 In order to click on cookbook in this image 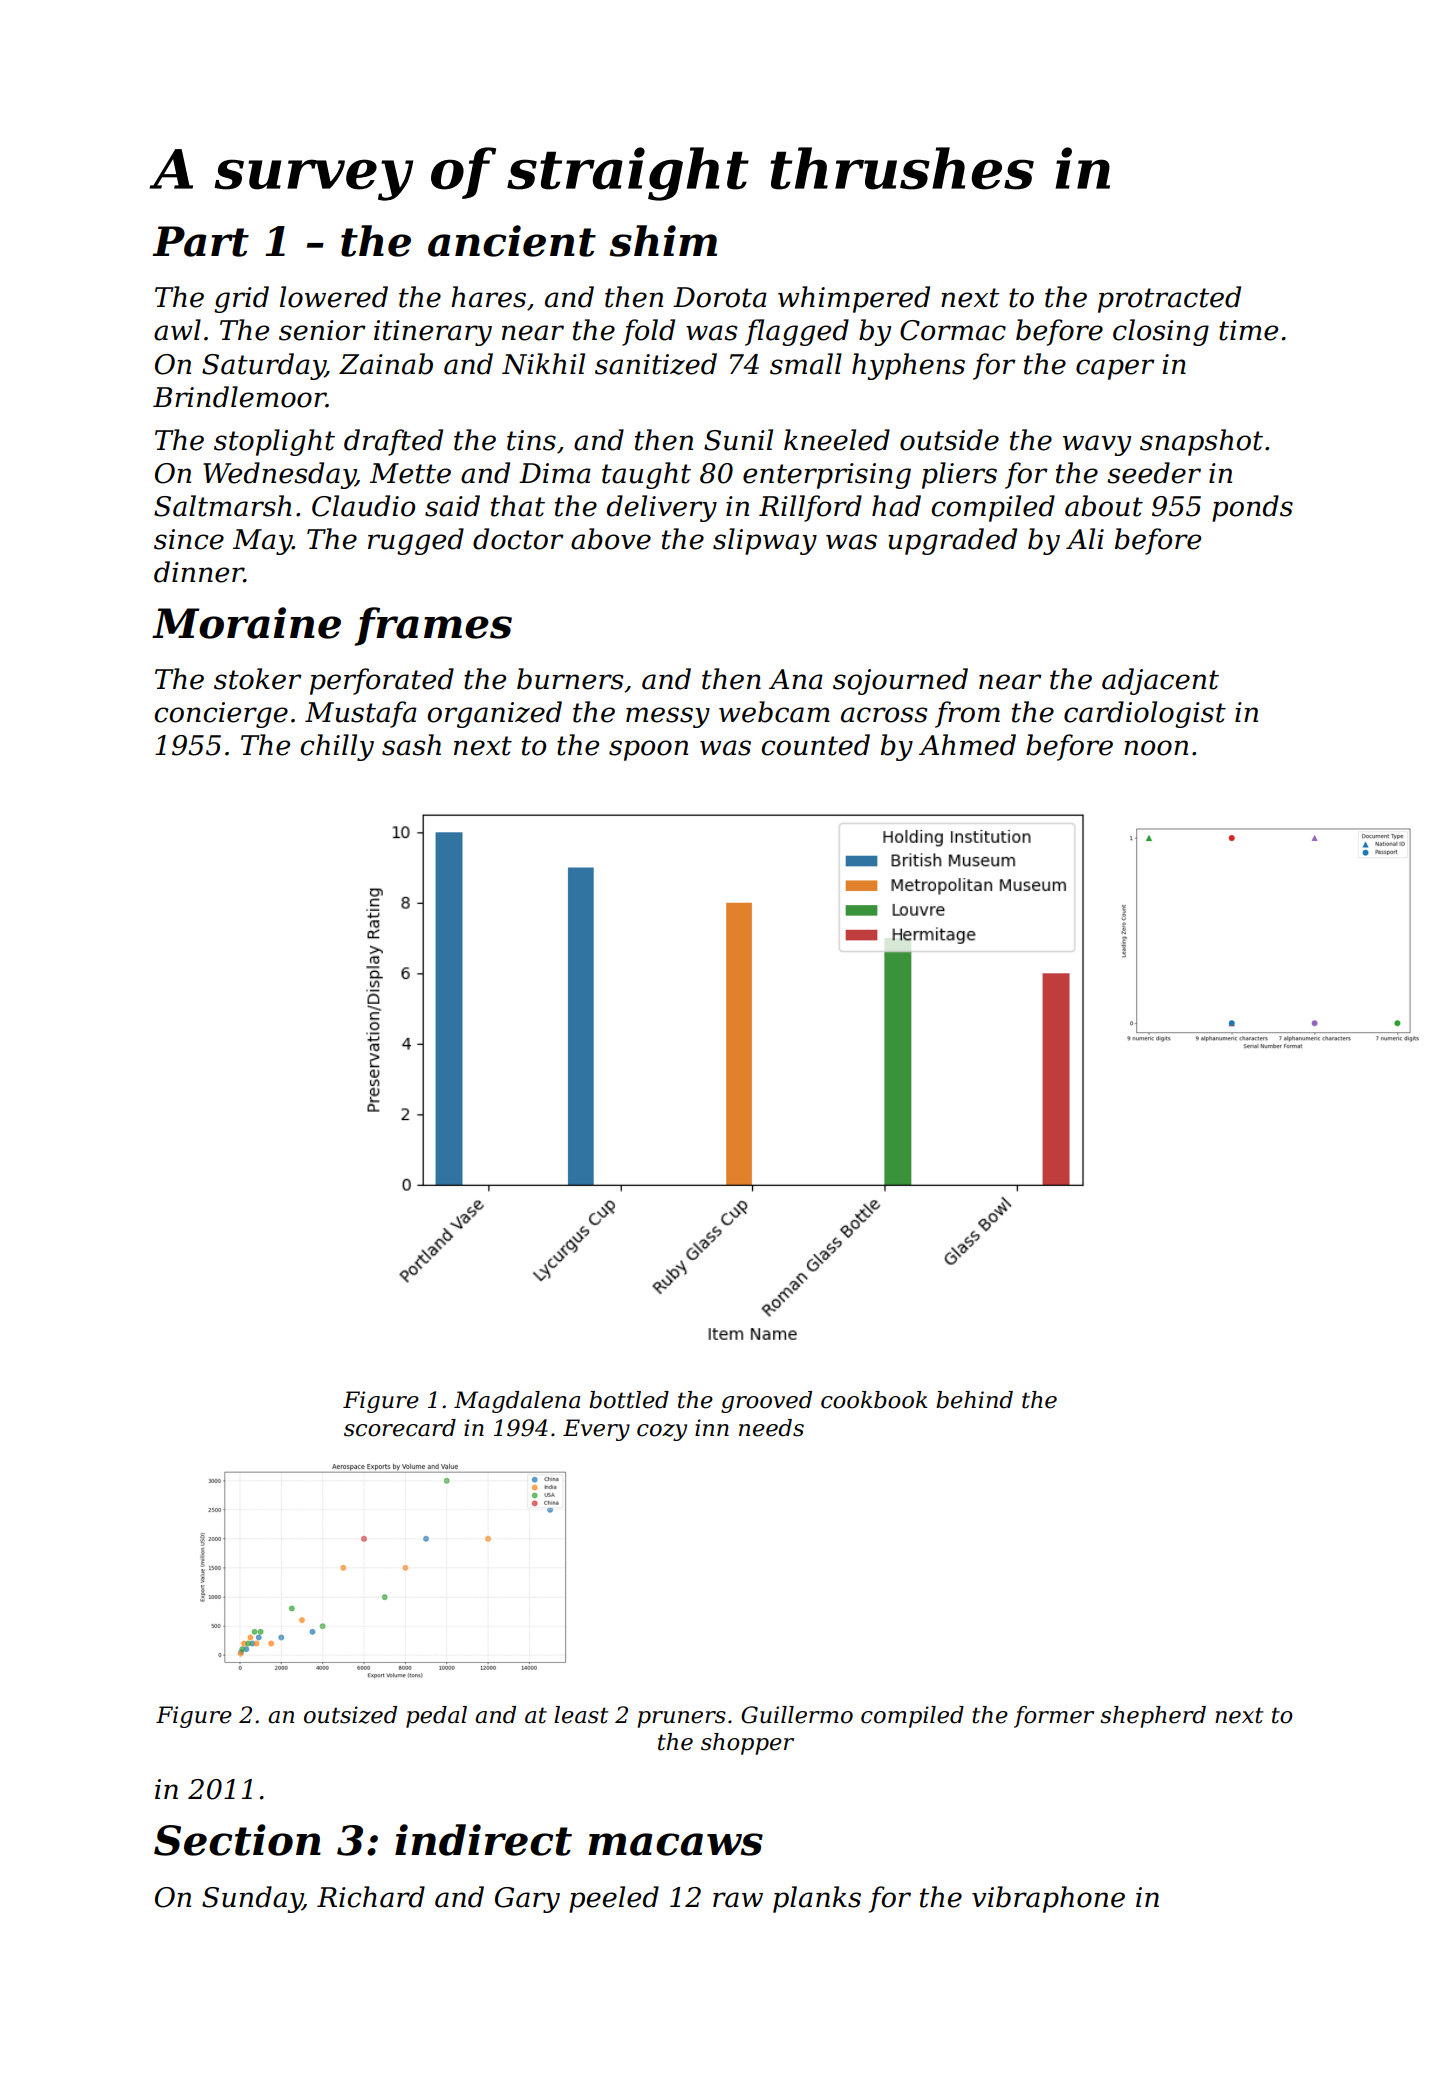, I will do `click(874, 1400)`.
